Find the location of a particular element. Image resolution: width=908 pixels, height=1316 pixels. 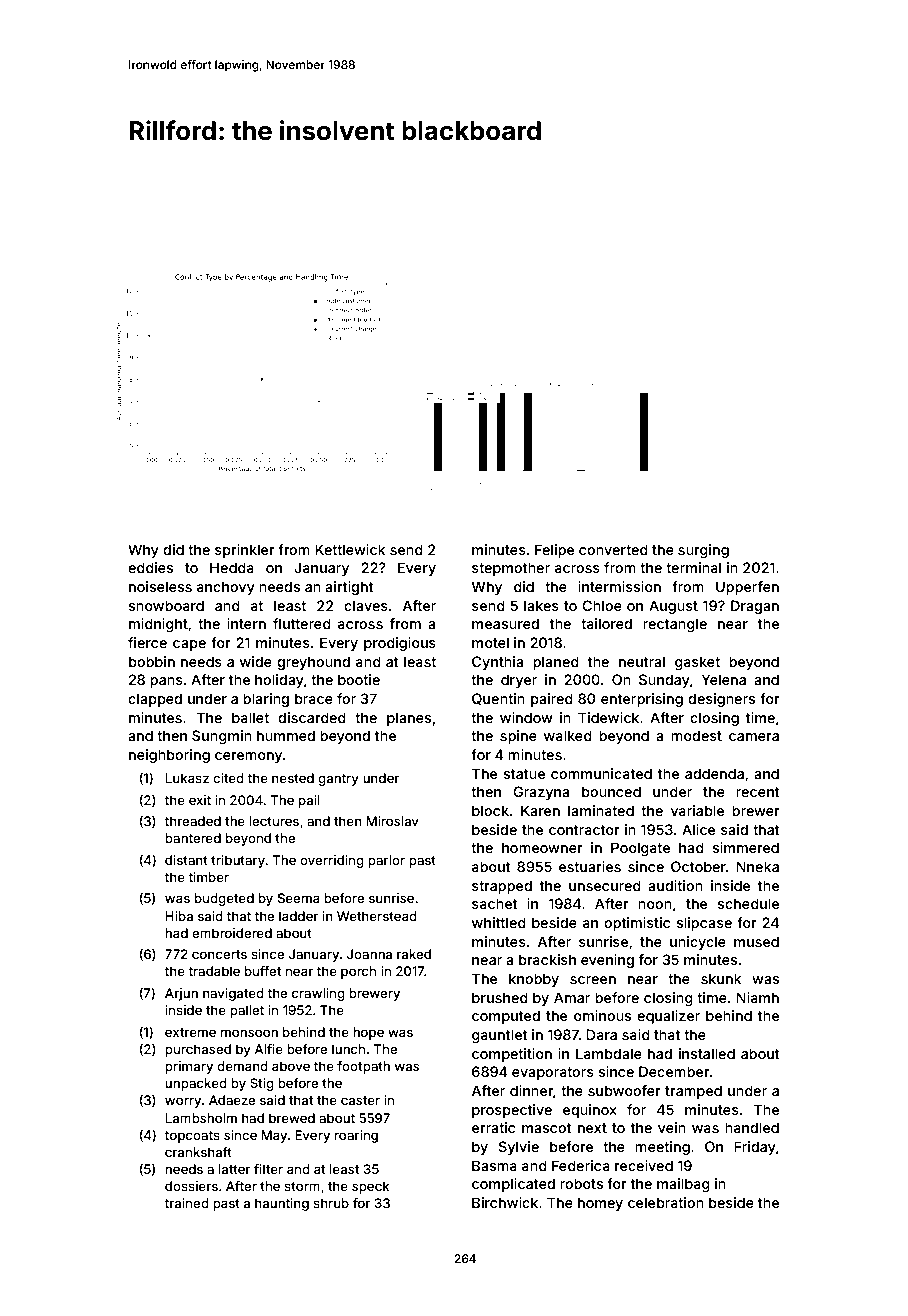

speck is located at coordinates (371, 1187).
